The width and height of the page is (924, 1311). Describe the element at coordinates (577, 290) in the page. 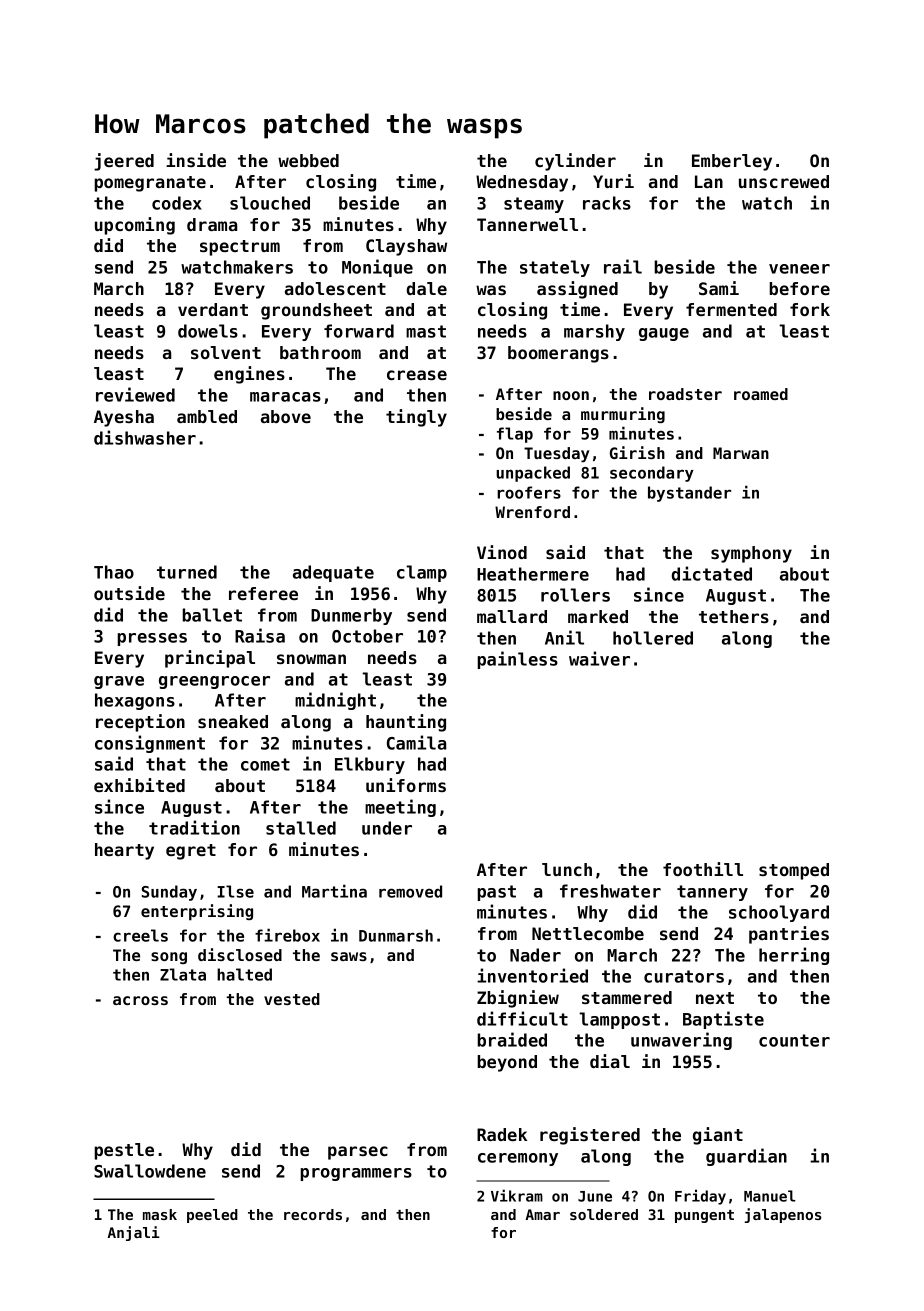

I see `assigned` at that location.
